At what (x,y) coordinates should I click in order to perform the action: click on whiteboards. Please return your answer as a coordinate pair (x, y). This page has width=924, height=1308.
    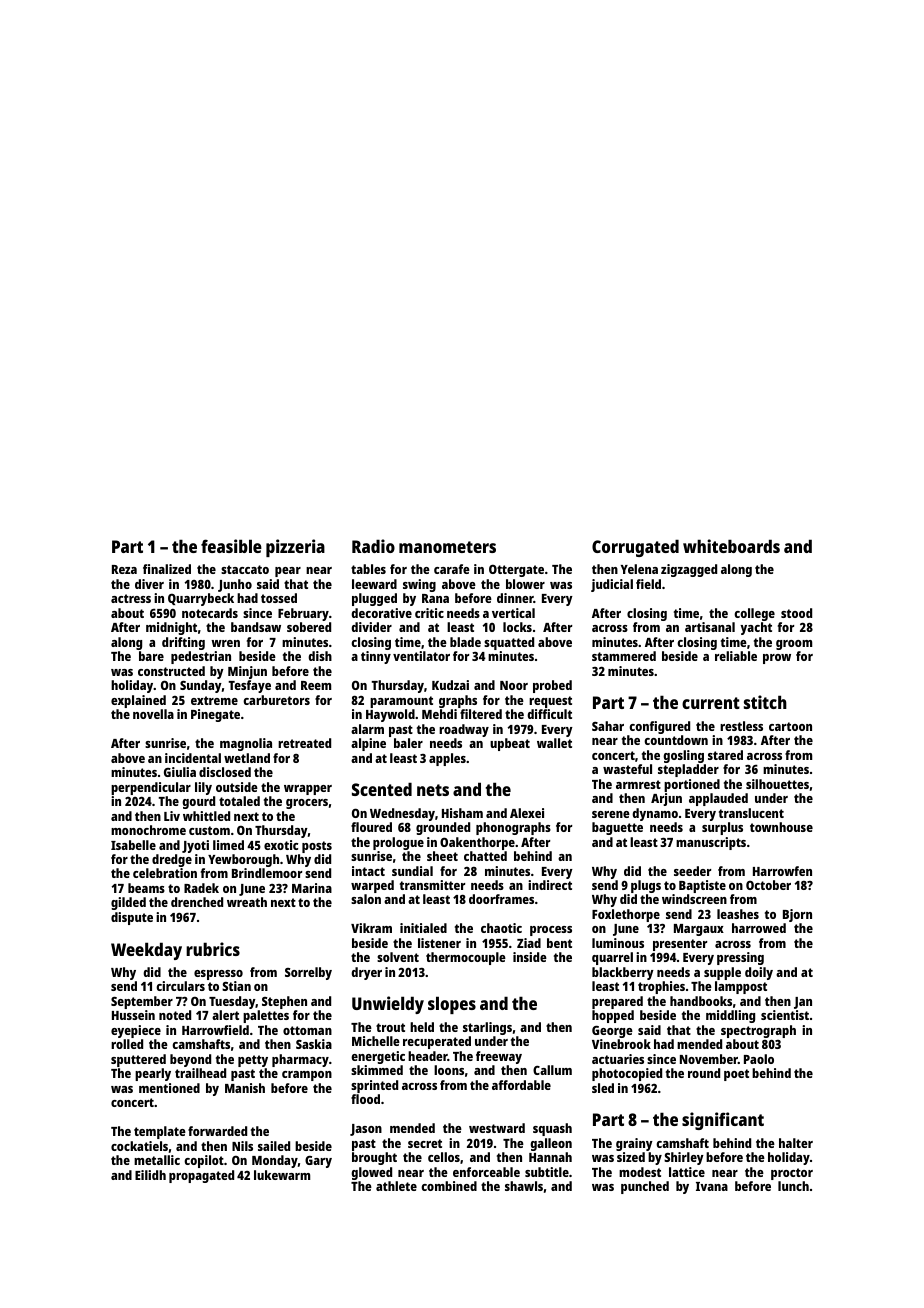
    Looking at the image, I should click on (731, 546).
